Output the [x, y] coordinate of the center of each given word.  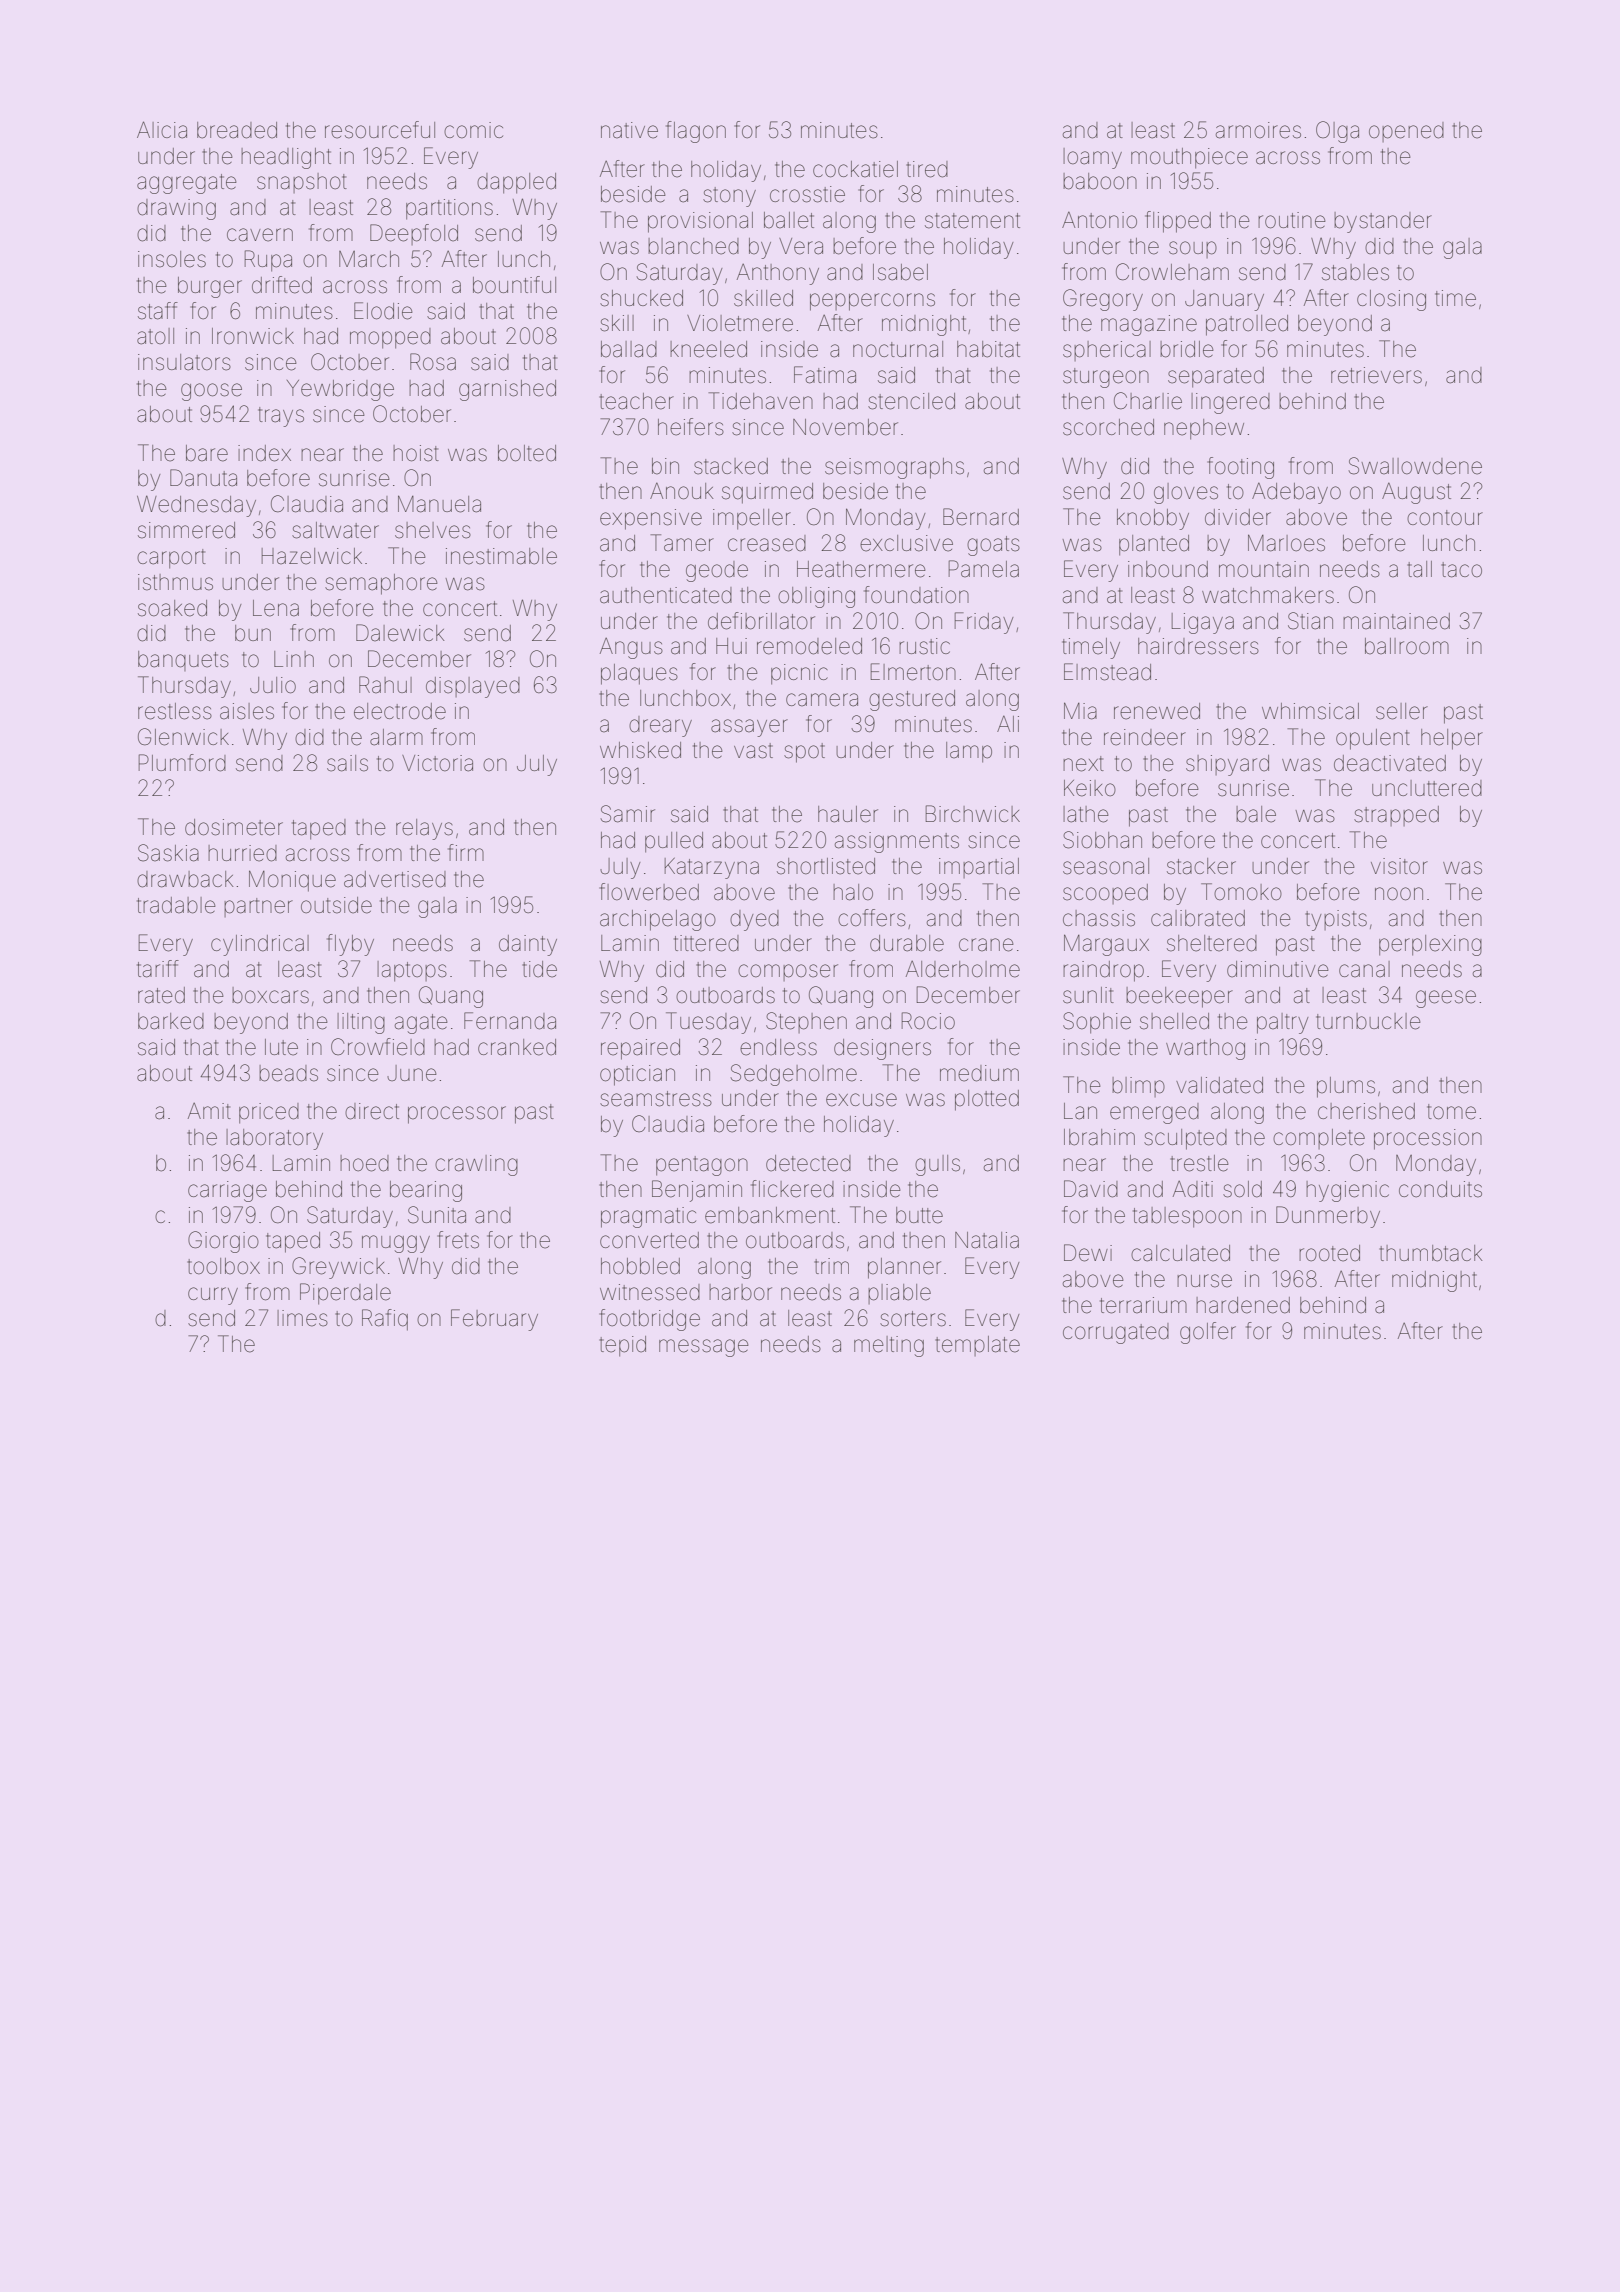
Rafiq [385, 1320]
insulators [184, 362]
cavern [260, 235]
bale [1256, 814]
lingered [1230, 403]
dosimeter [234, 827]
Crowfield [378, 1047]
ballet [789, 220]
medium [979, 1073]
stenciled [911, 401]
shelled [1174, 1021]
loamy [1092, 158]
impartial [979, 868]
